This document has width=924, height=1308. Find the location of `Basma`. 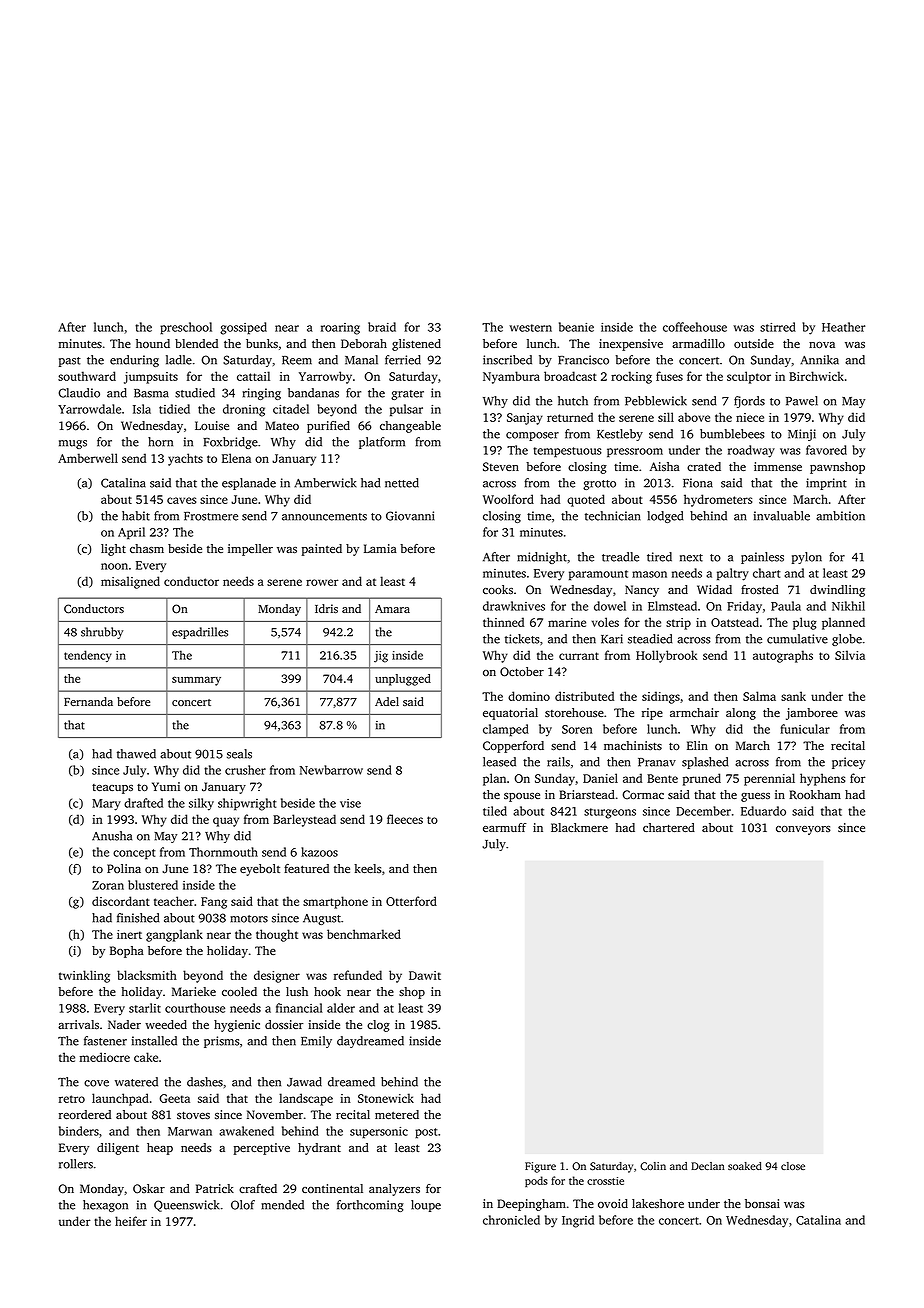

Basma is located at coordinates (151, 393).
